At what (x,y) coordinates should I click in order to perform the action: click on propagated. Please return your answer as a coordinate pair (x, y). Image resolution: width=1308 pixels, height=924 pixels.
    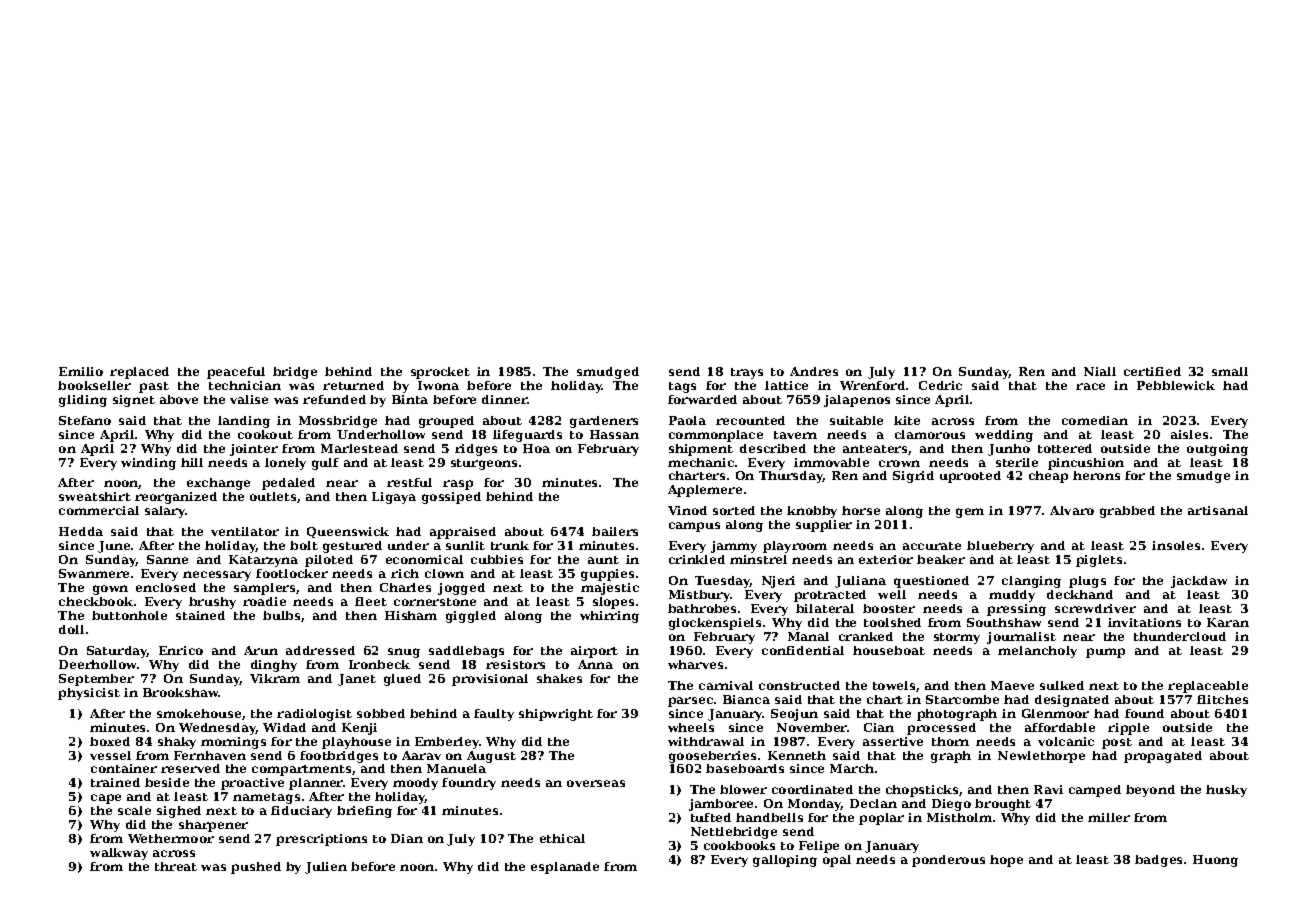
    Looking at the image, I should click on (1163, 757).
